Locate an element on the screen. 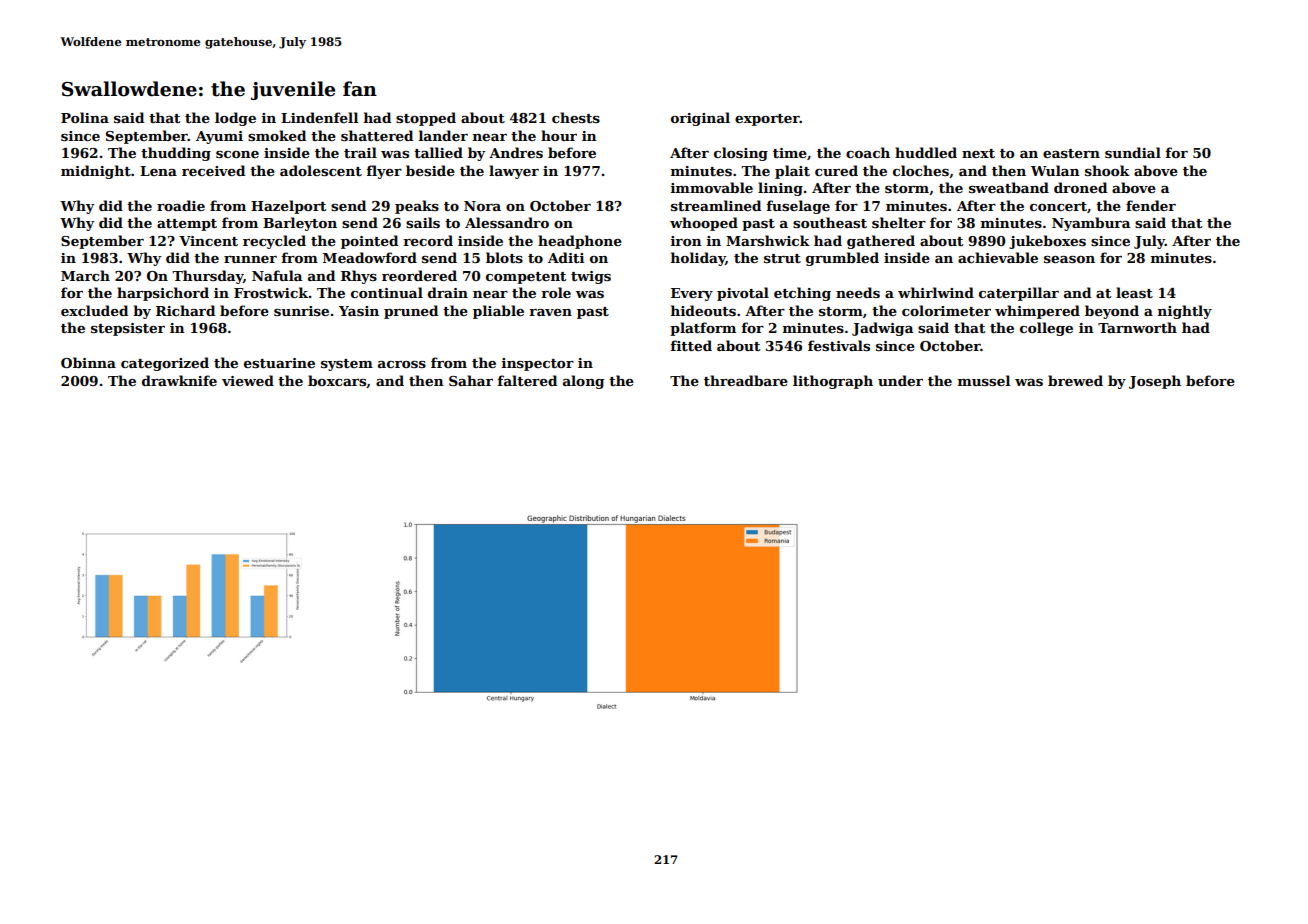 Image resolution: width=1308 pixels, height=924 pixels. shattered is located at coordinates (377, 135).
